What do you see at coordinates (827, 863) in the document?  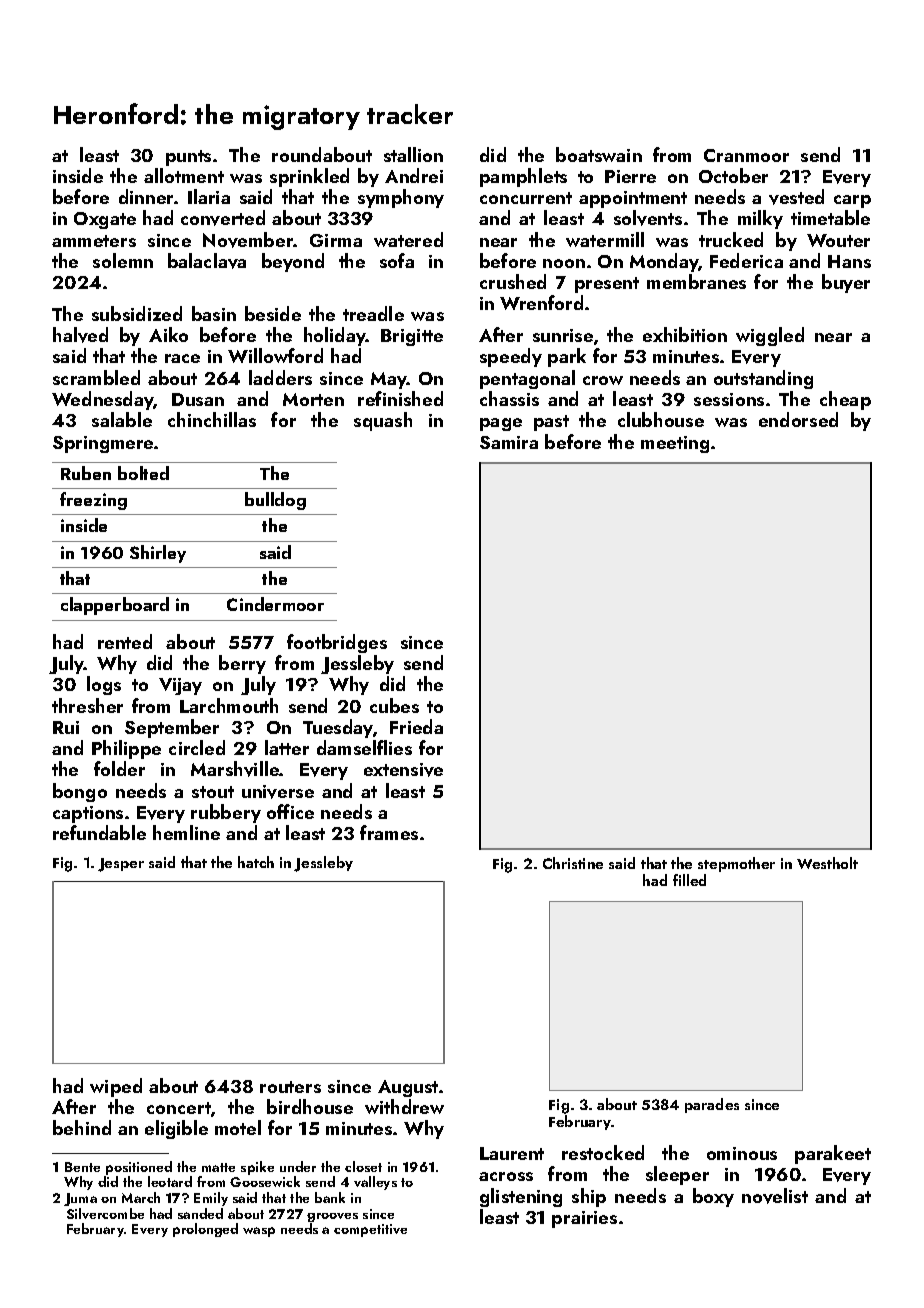 I see `Westholt` at bounding box center [827, 863].
